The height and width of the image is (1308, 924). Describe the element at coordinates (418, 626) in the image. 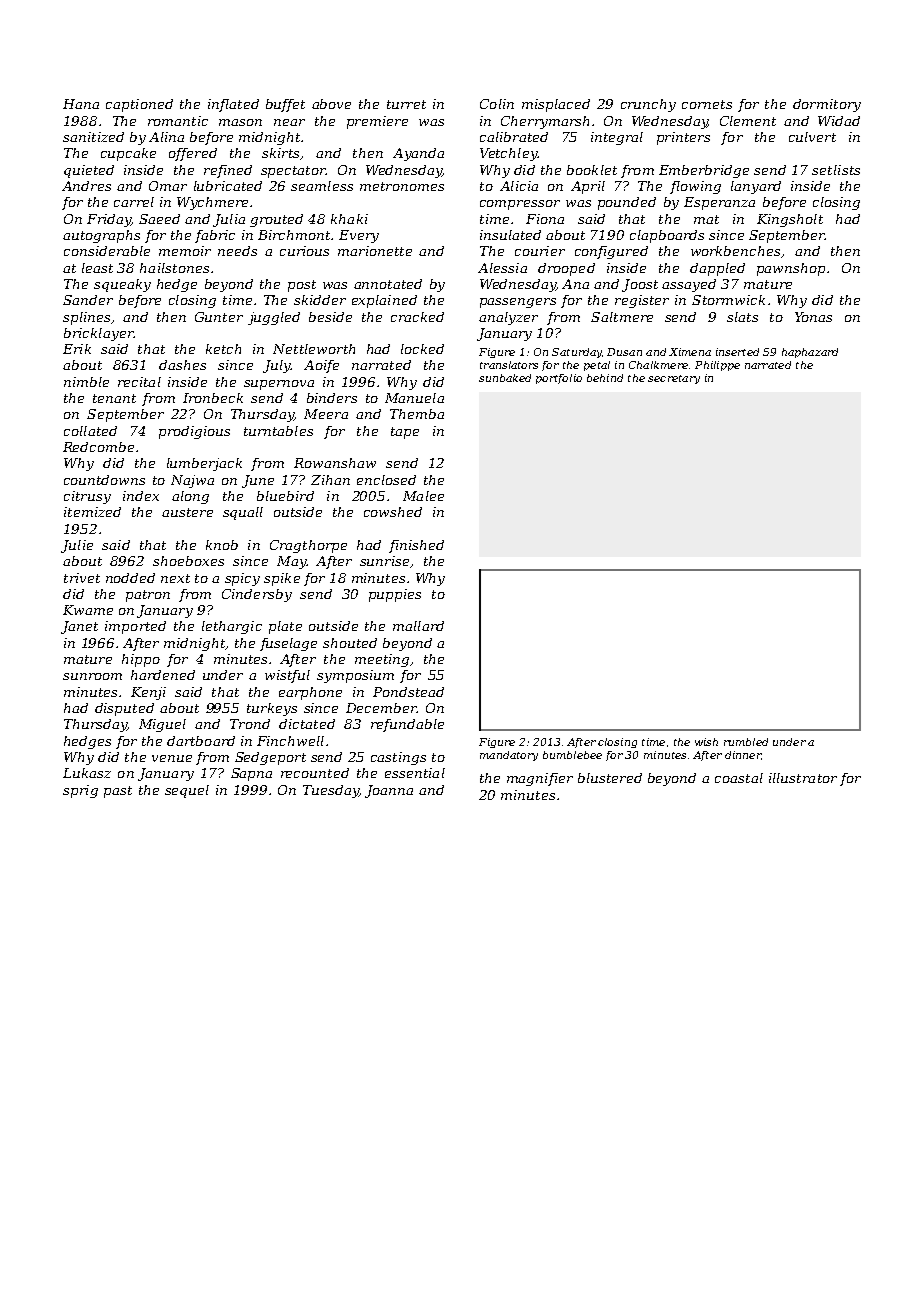

I see `mallard` at that location.
